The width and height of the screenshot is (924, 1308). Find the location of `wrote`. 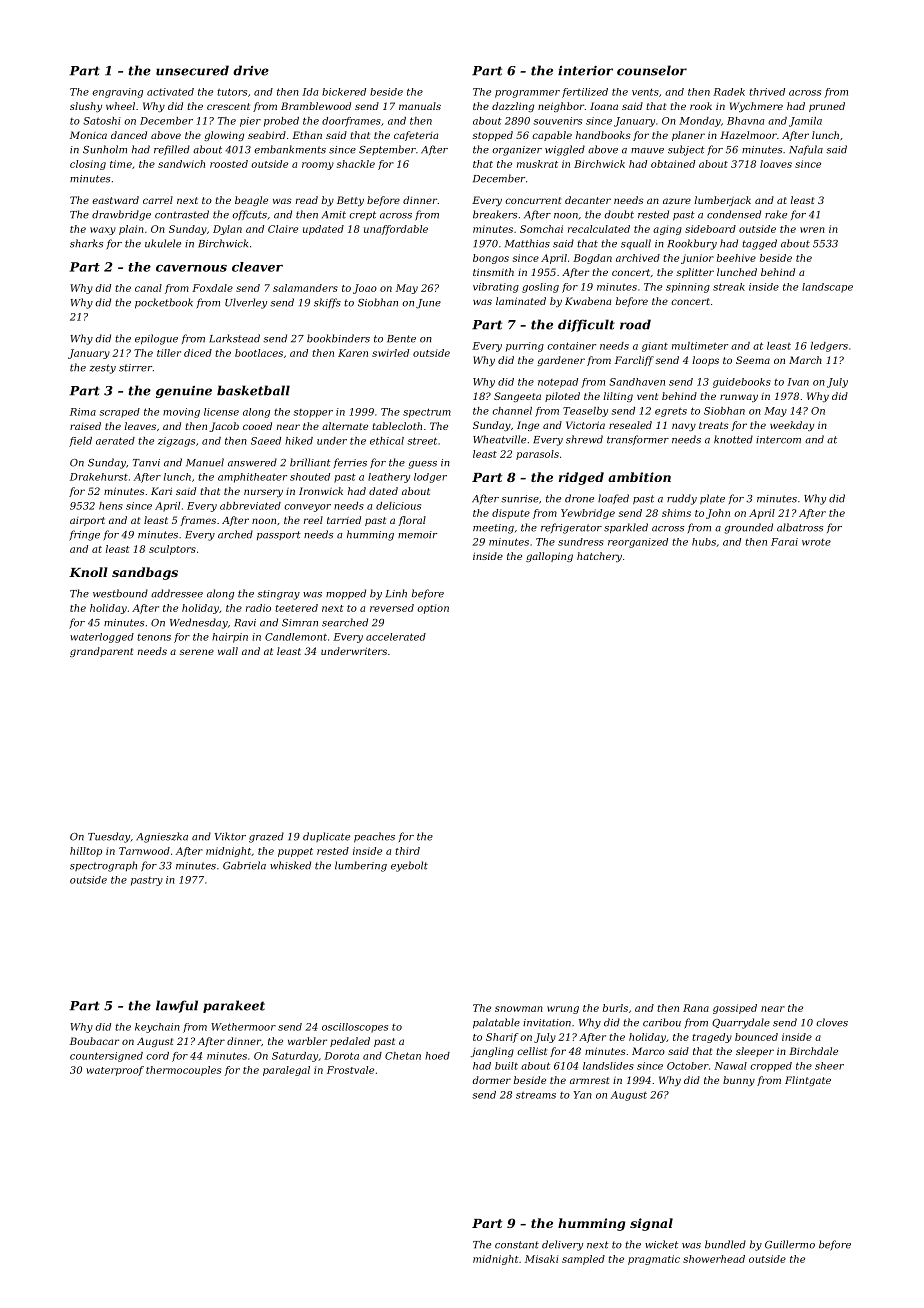

wrote is located at coordinates (816, 542).
